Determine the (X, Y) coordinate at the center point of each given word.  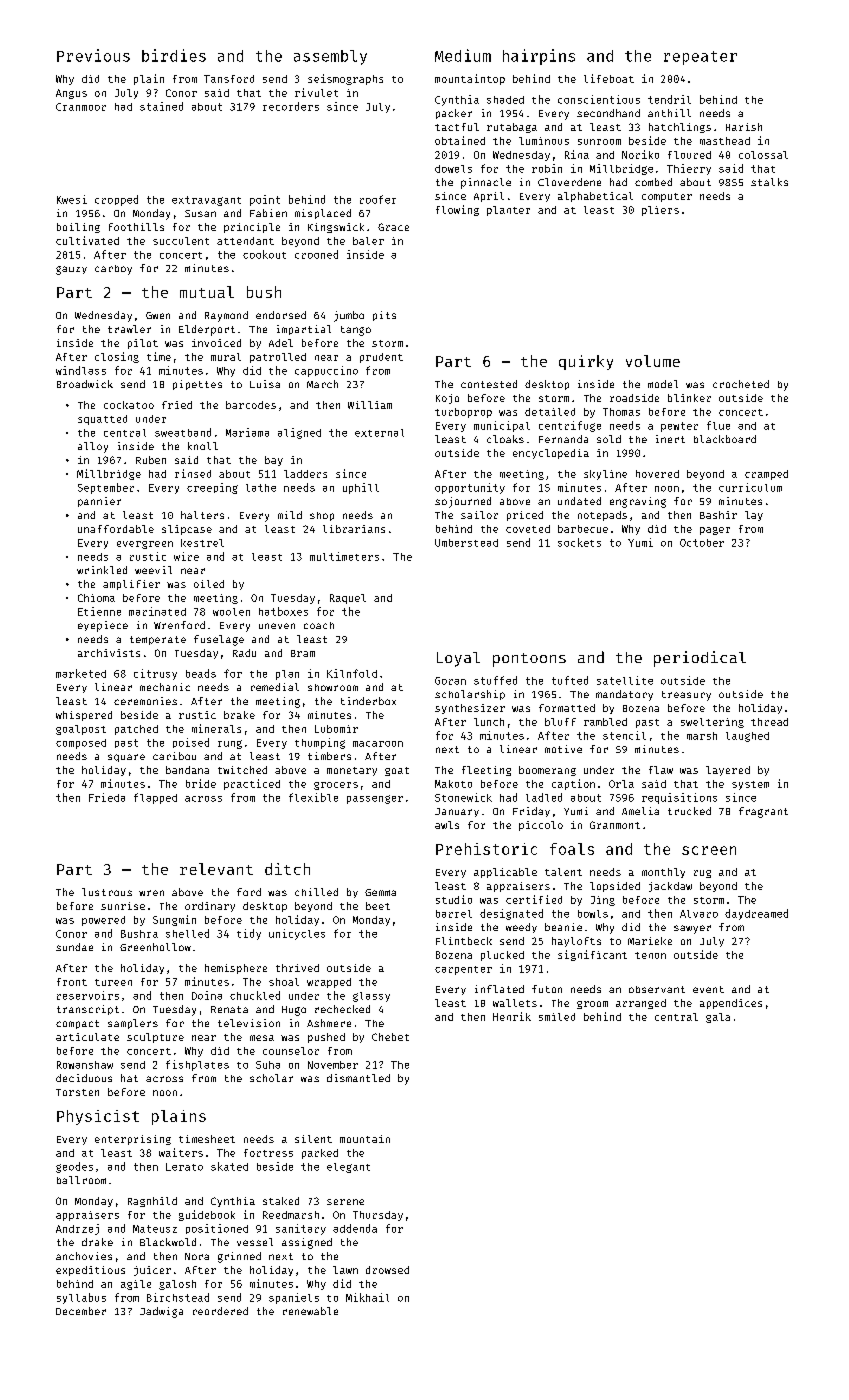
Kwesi (72, 199)
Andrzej (77, 1229)
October (702, 543)
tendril (669, 99)
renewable (310, 1311)
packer (454, 114)
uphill (361, 488)
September (106, 488)
